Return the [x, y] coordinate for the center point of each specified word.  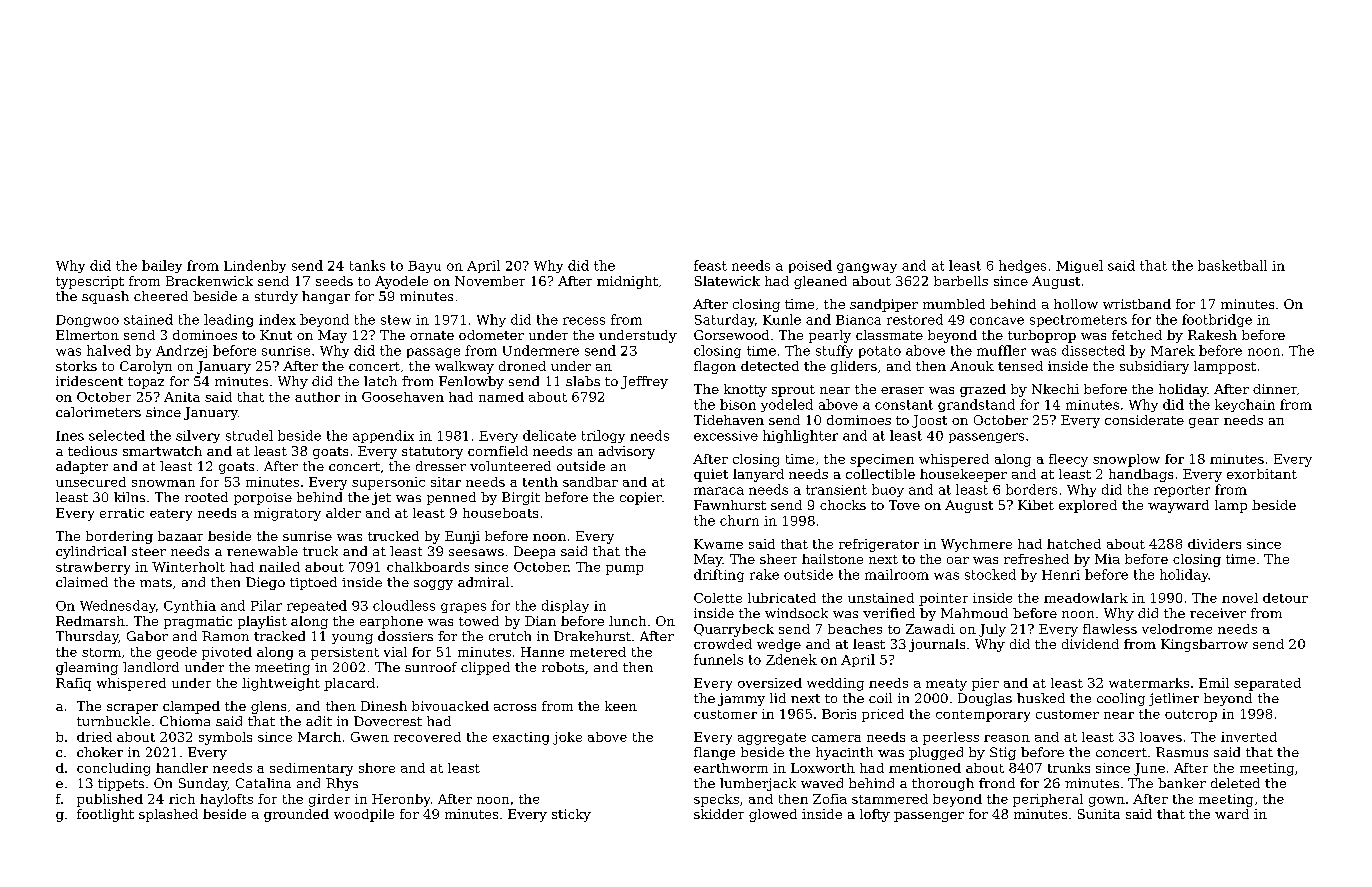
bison [738, 404]
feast [710, 265]
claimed [82, 582]
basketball [1232, 265]
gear [1204, 423]
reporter [1182, 491]
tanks [367, 265]
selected [117, 435]
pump [624, 570]
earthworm [731, 768]
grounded [296, 815]
